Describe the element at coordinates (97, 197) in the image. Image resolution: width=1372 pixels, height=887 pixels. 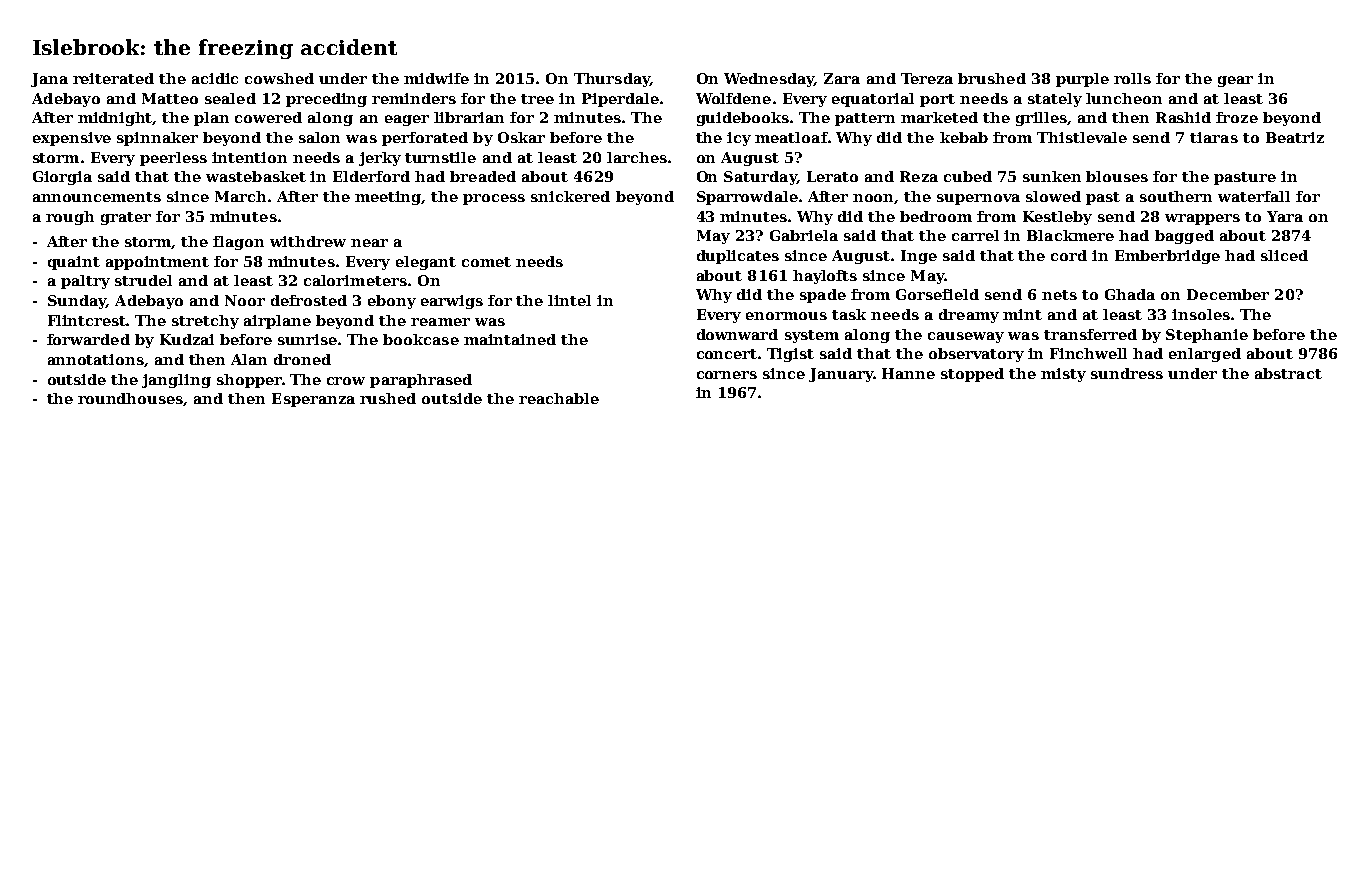
I see `announcements` at that location.
